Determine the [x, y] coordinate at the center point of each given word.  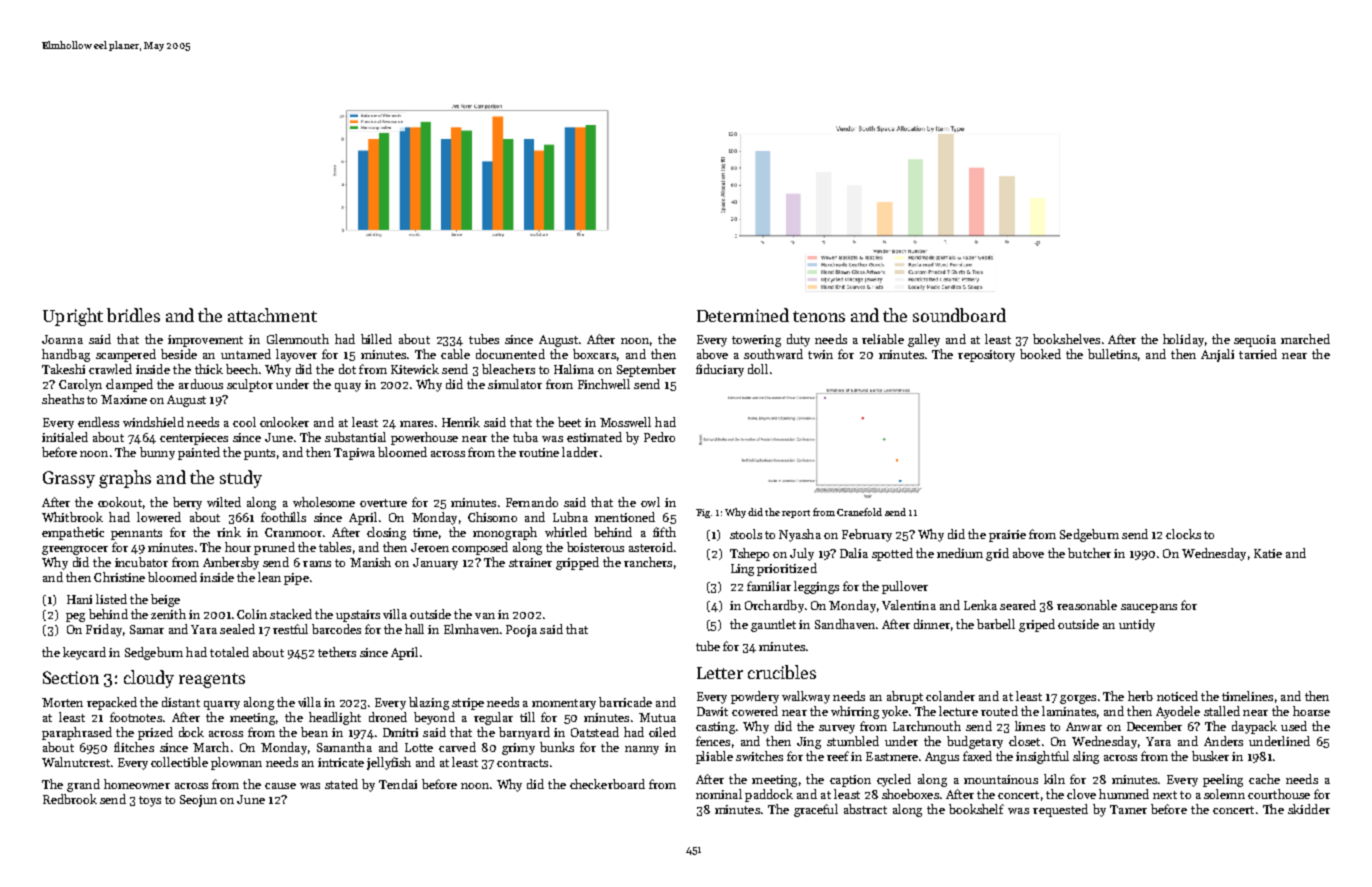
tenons [819, 316]
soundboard [959, 315]
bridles [133, 315]
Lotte [419, 747]
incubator [141, 562]
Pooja [521, 631]
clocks [1183, 534]
